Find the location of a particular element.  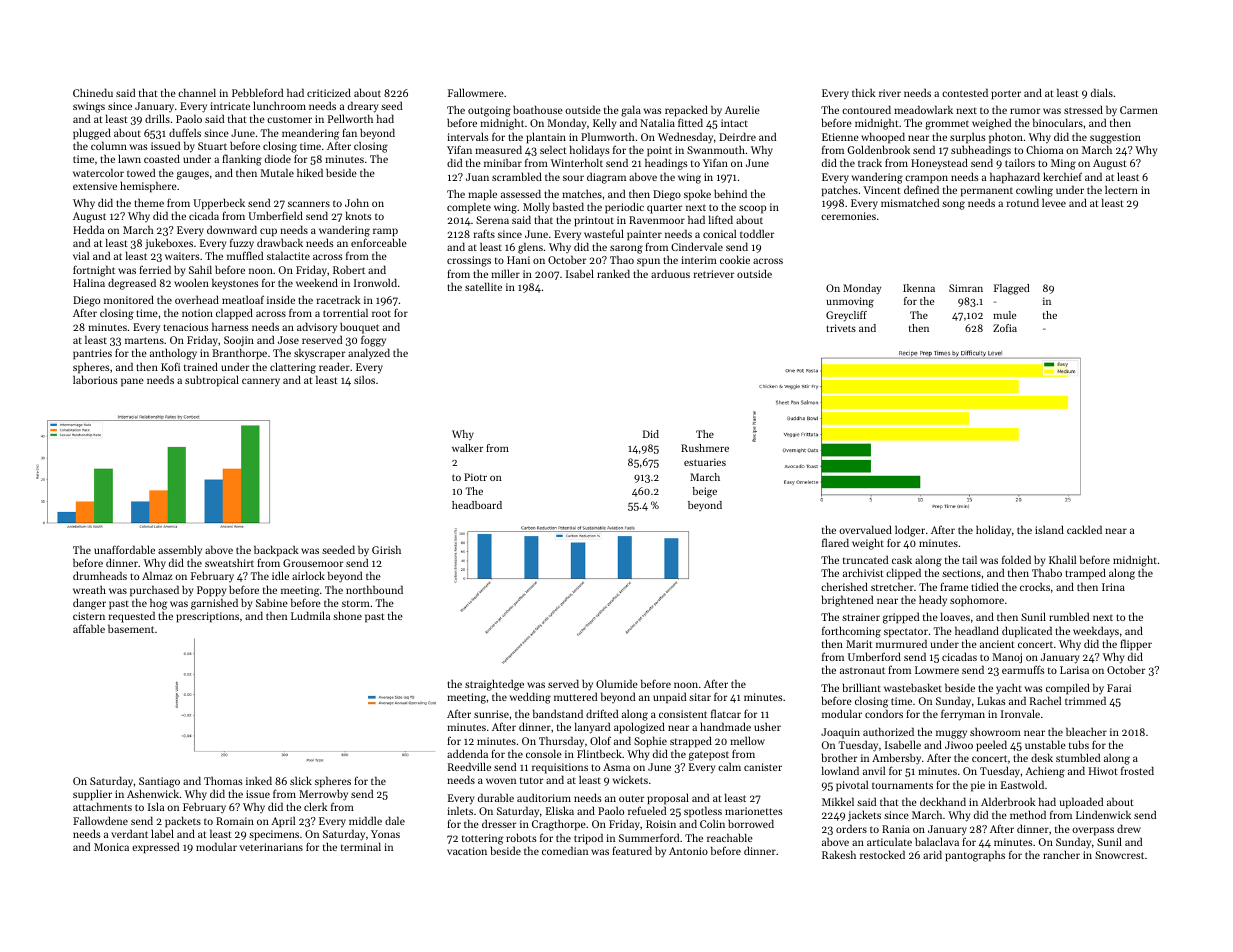

rumbled is located at coordinates (1069, 616).
